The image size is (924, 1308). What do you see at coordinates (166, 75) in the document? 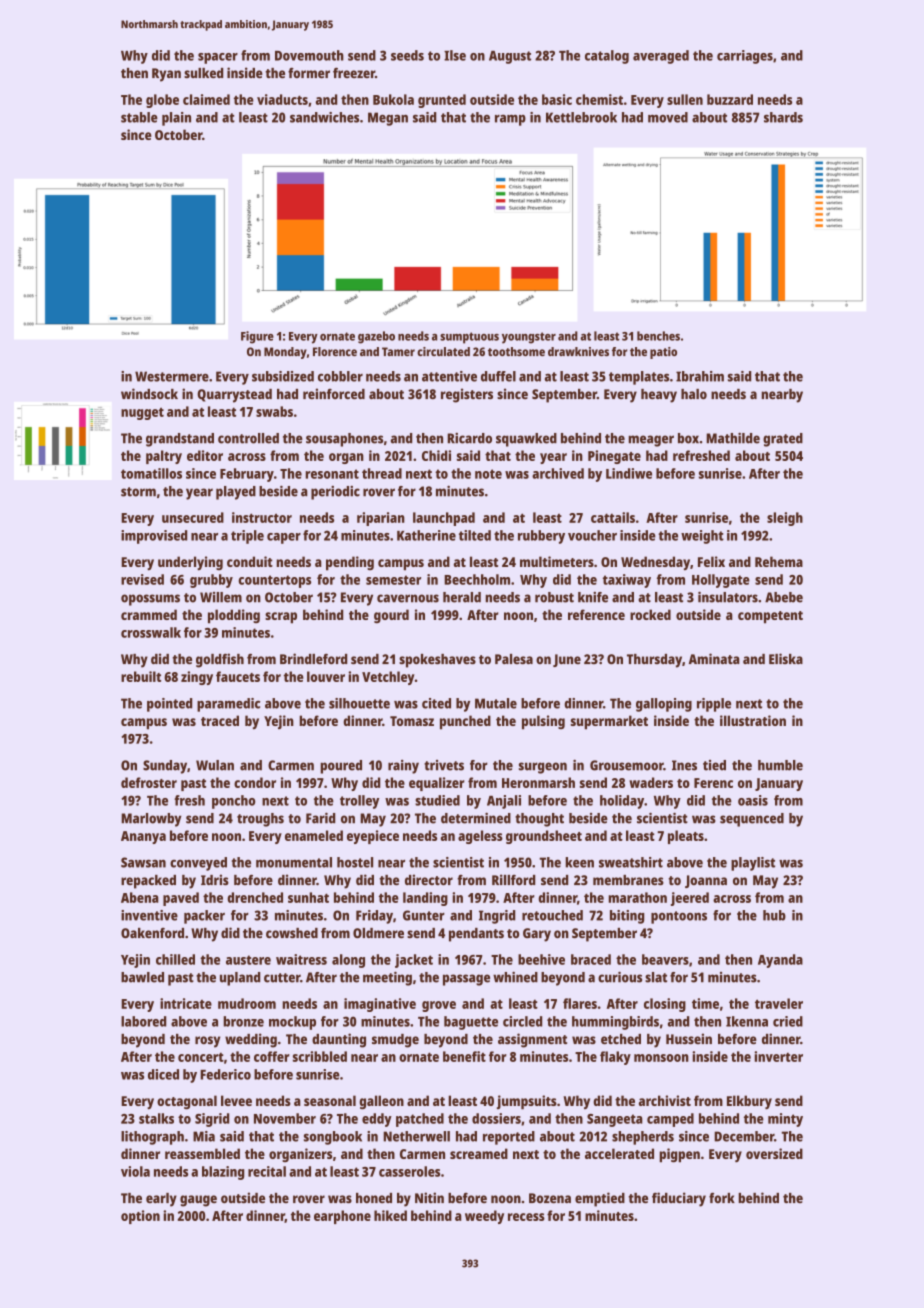
I see `Ryan` at bounding box center [166, 75].
